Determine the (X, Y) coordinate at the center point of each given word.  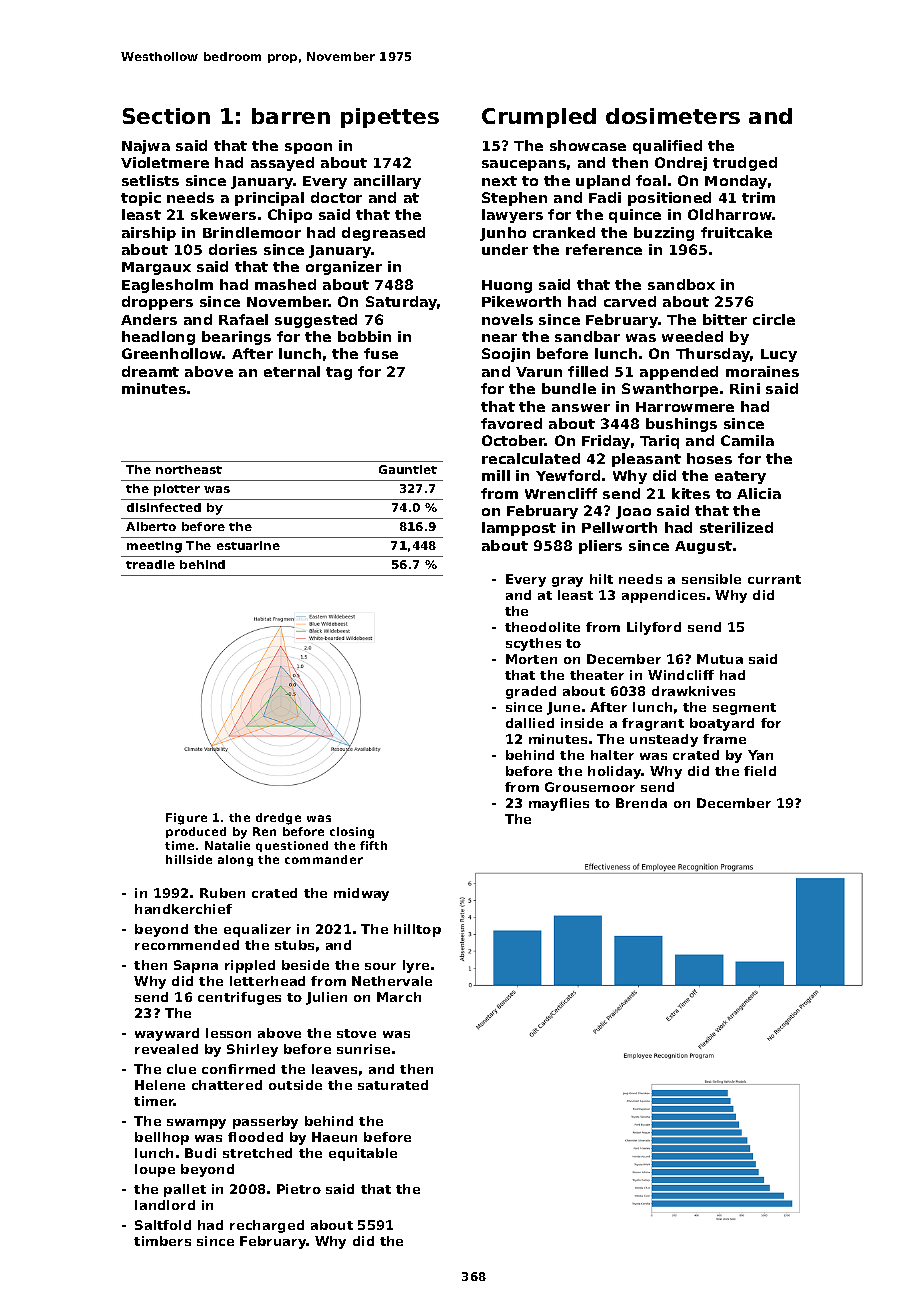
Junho (503, 234)
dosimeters (673, 116)
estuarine (248, 545)
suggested (316, 321)
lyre (416, 966)
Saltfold (163, 1225)
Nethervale (392, 981)
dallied (530, 723)
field (760, 771)
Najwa (146, 147)
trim (758, 197)
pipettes (390, 118)
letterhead (267, 981)
